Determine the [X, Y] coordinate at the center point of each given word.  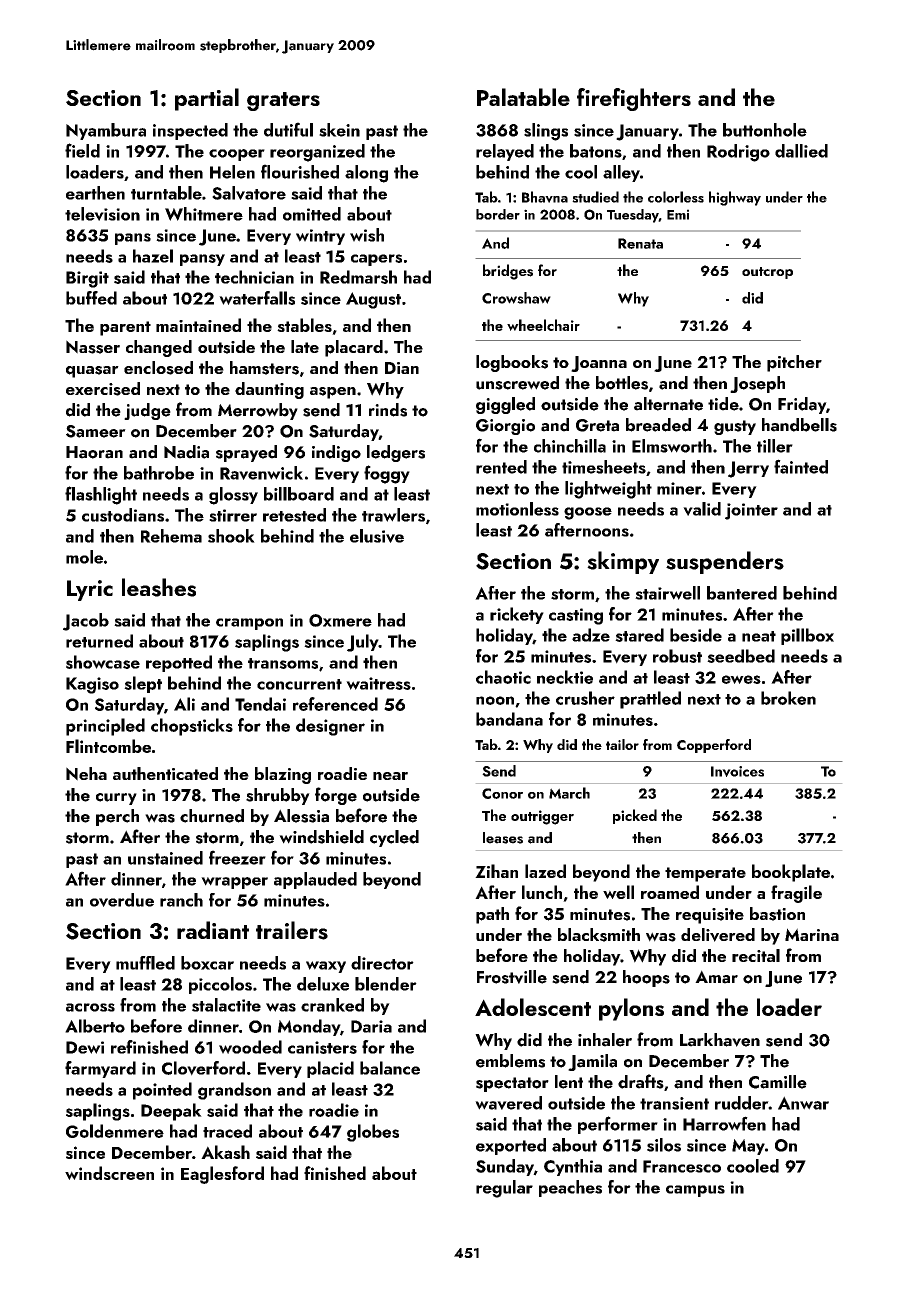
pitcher [794, 363]
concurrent [299, 684]
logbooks [512, 363]
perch [117, 817]
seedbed [741, 656]
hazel [153, 256]
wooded [250, 1047]
